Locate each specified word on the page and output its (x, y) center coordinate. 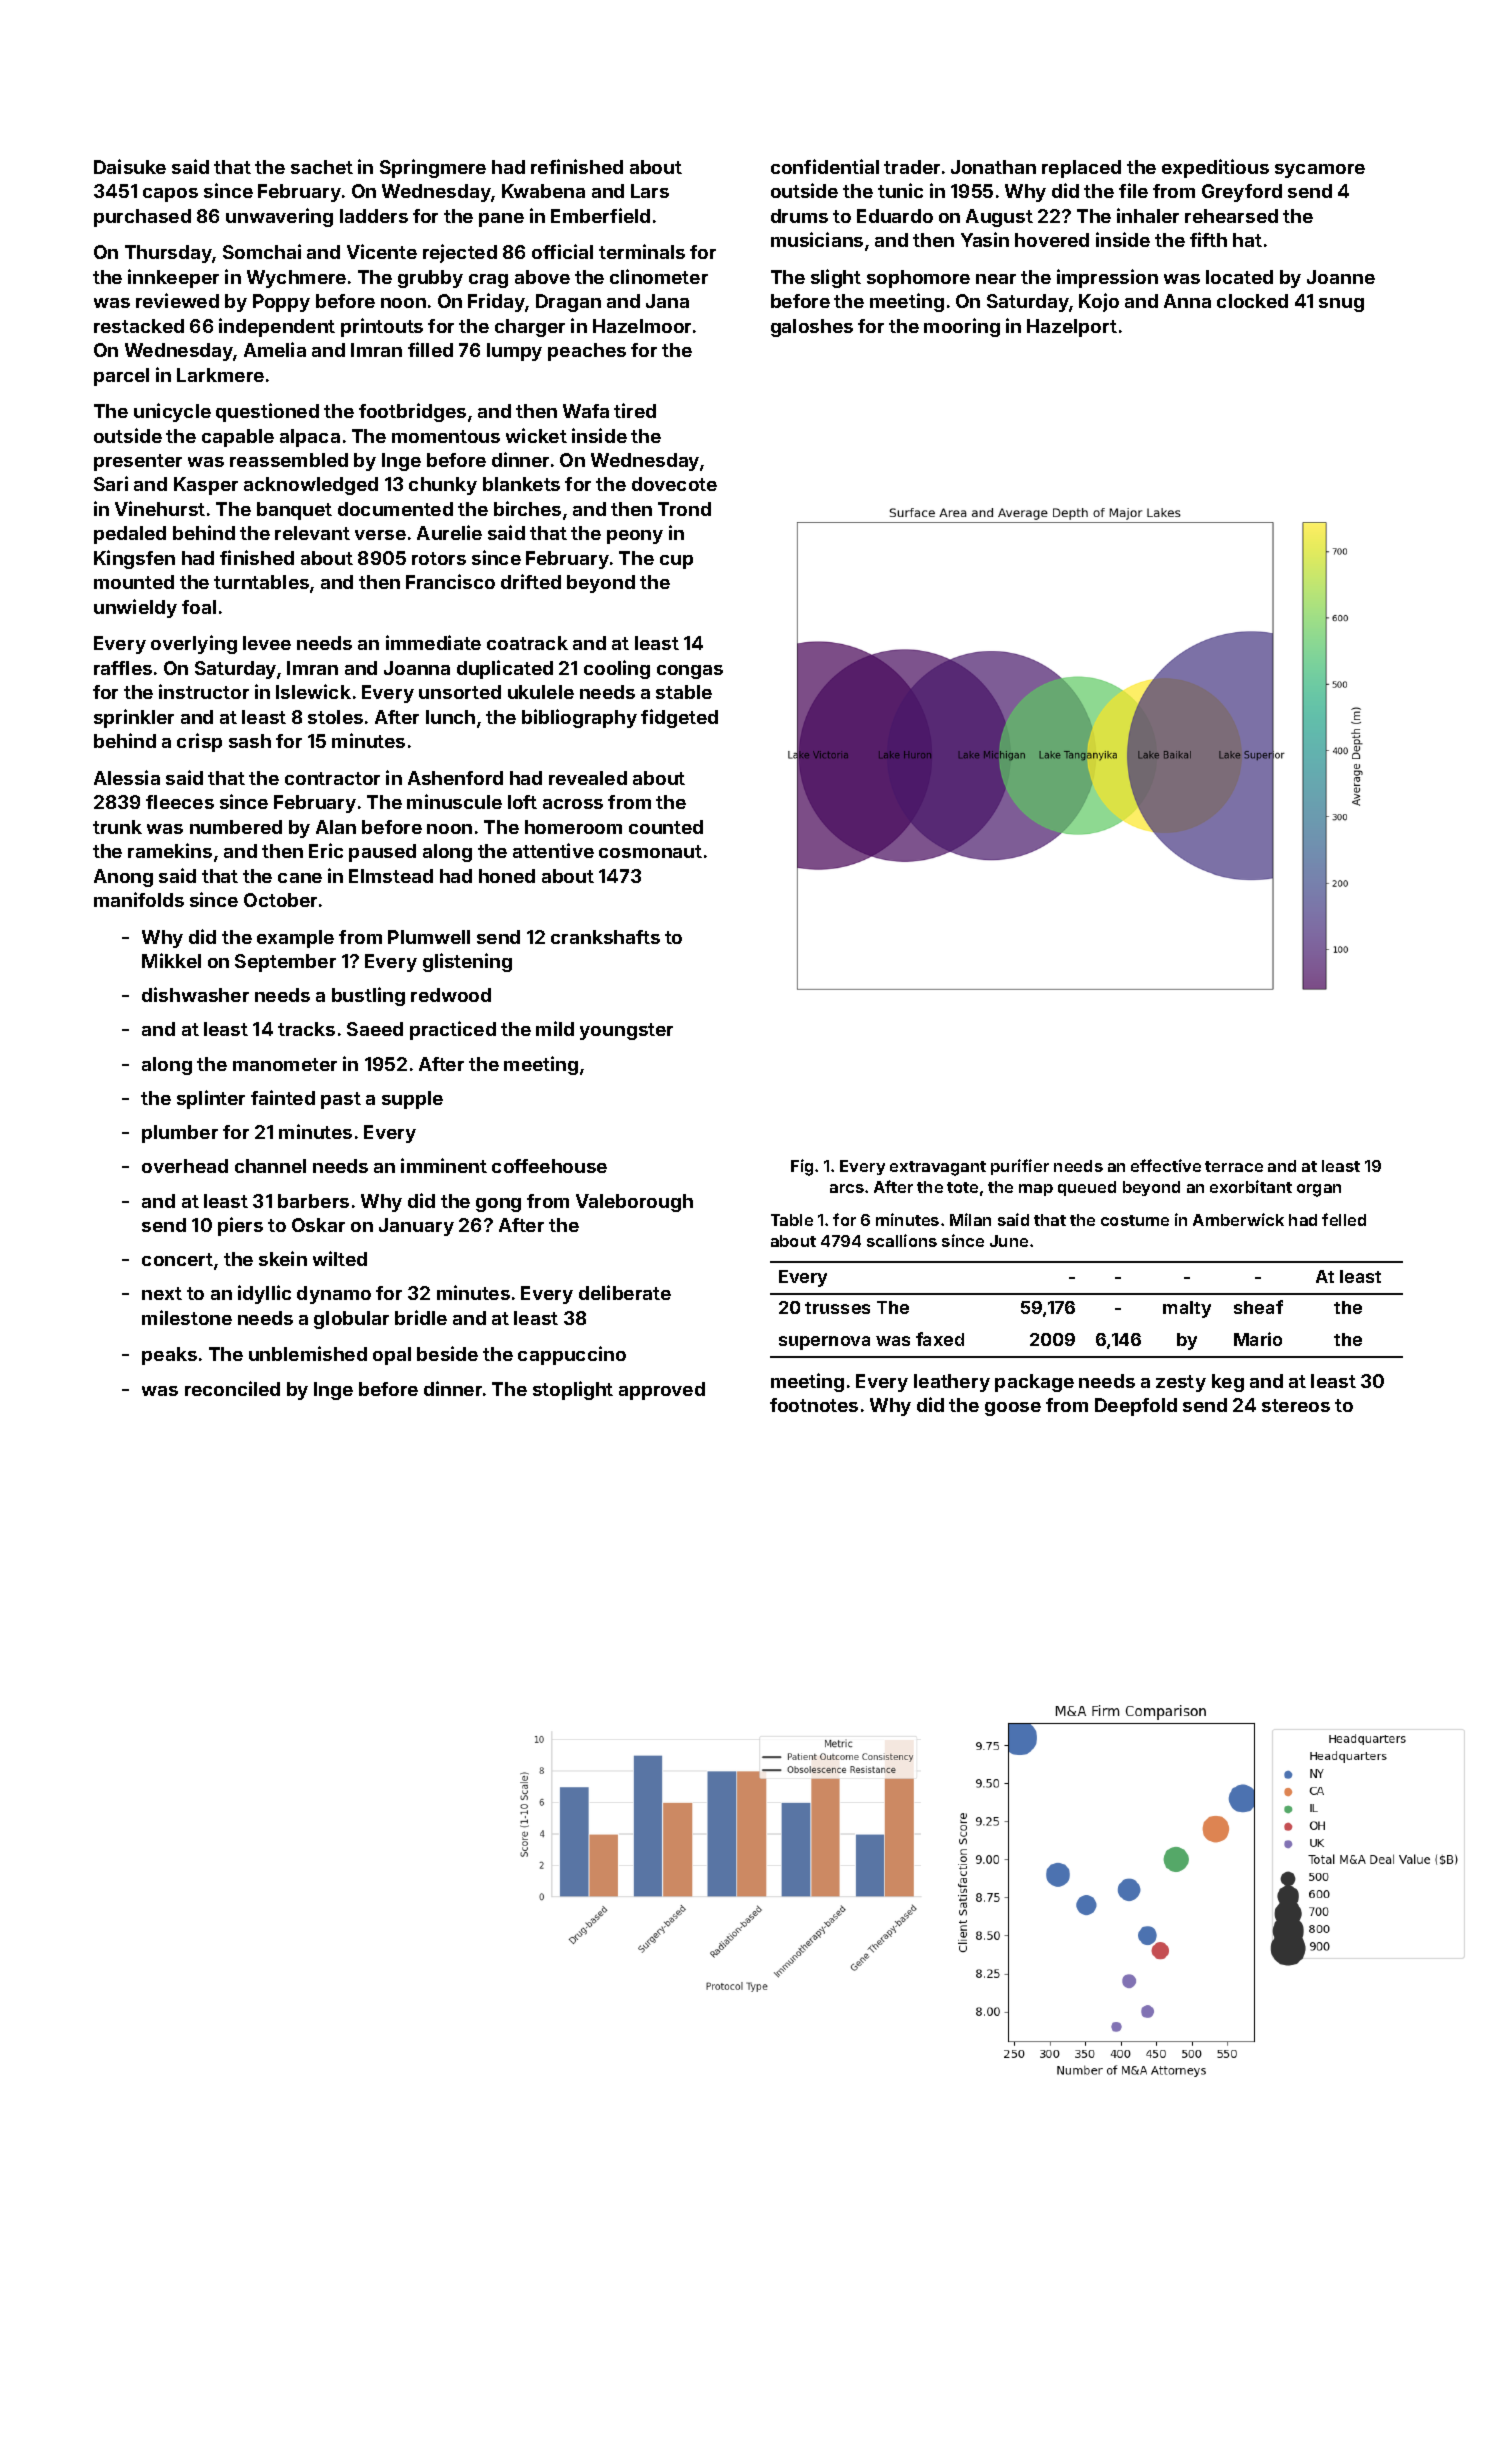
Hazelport (1072, 328)
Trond (684, 509)
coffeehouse (549, 1166)
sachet (322, 167)
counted (666, 827)
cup (676, 562)
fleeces (180, 802)
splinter (211, 1099)
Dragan (568, 303)
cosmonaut (650, 851)
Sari (111, 483)
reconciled (232, 1388)
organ (1319, 1190)
